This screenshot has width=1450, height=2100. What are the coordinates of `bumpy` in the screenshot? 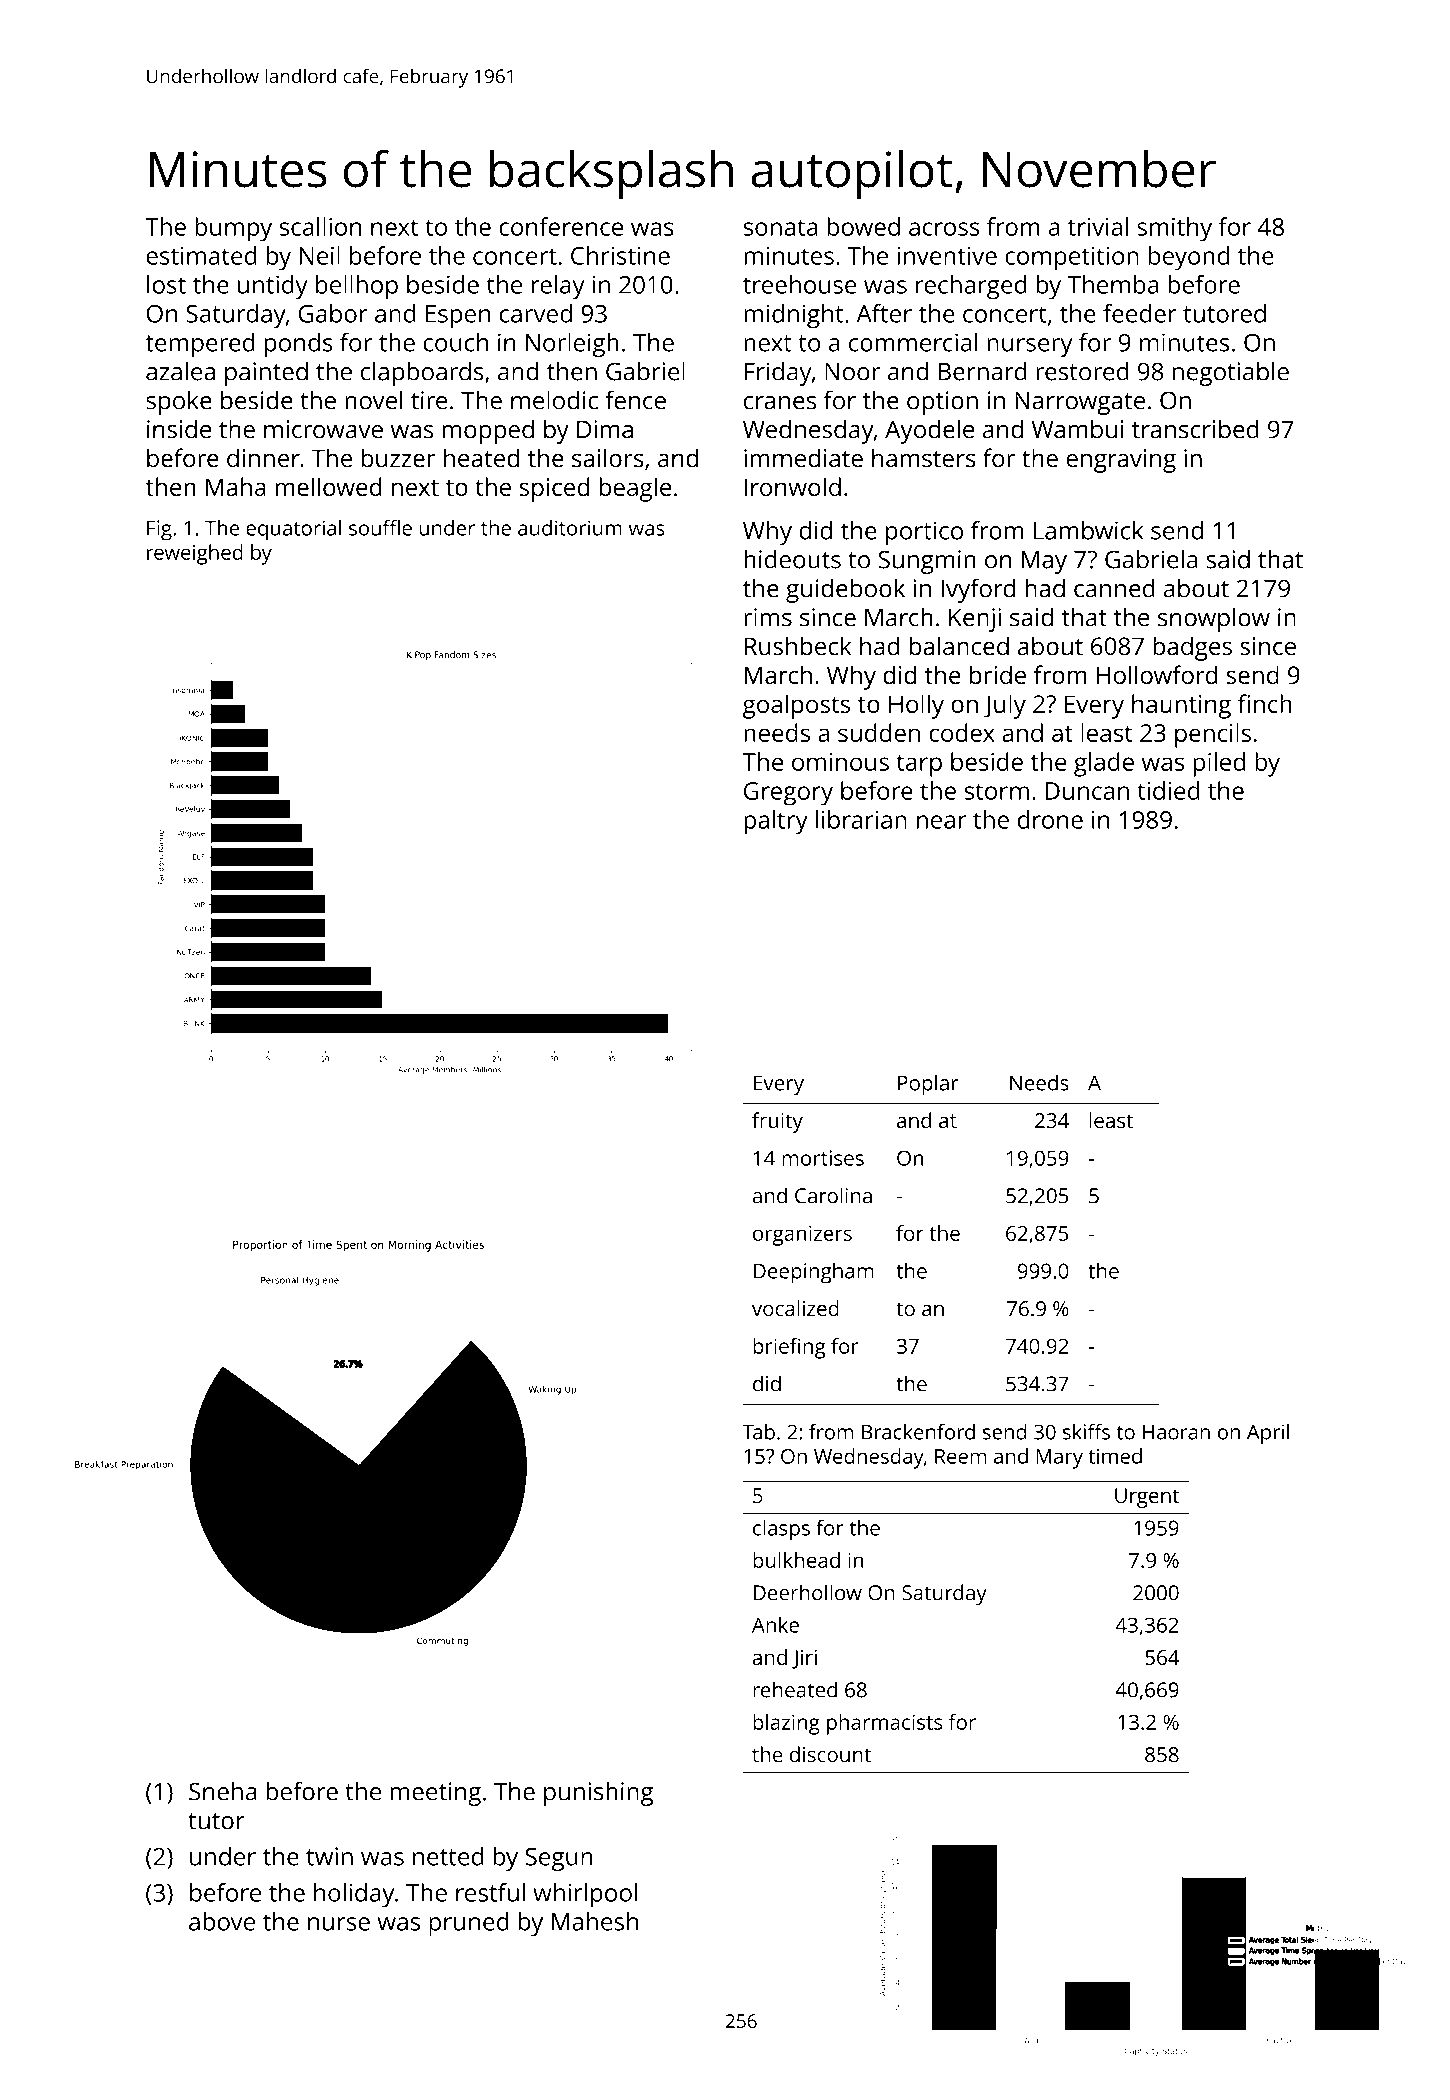 It's located at (233, 229).
